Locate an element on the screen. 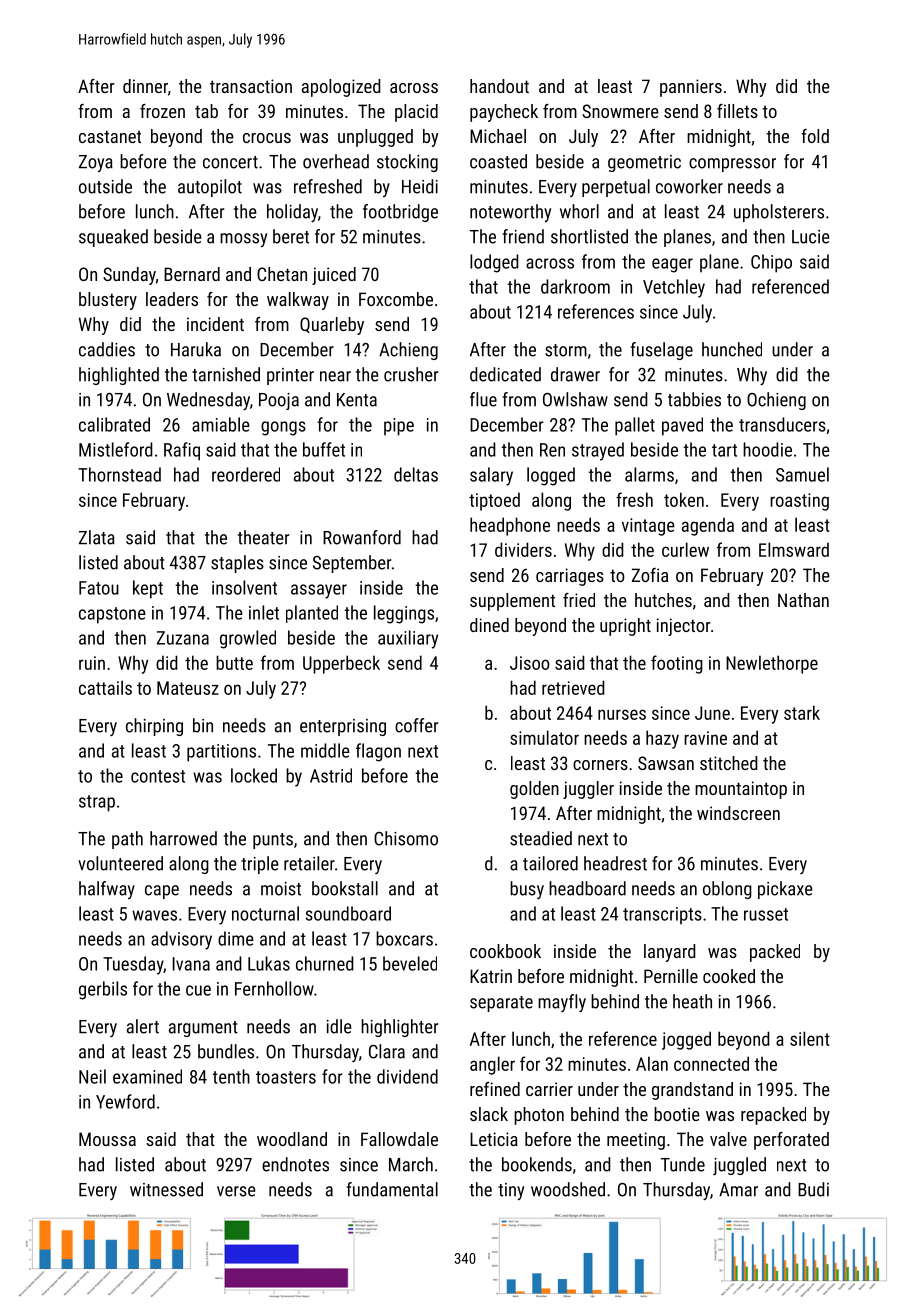  salary is located at coordinates (491, 476).
